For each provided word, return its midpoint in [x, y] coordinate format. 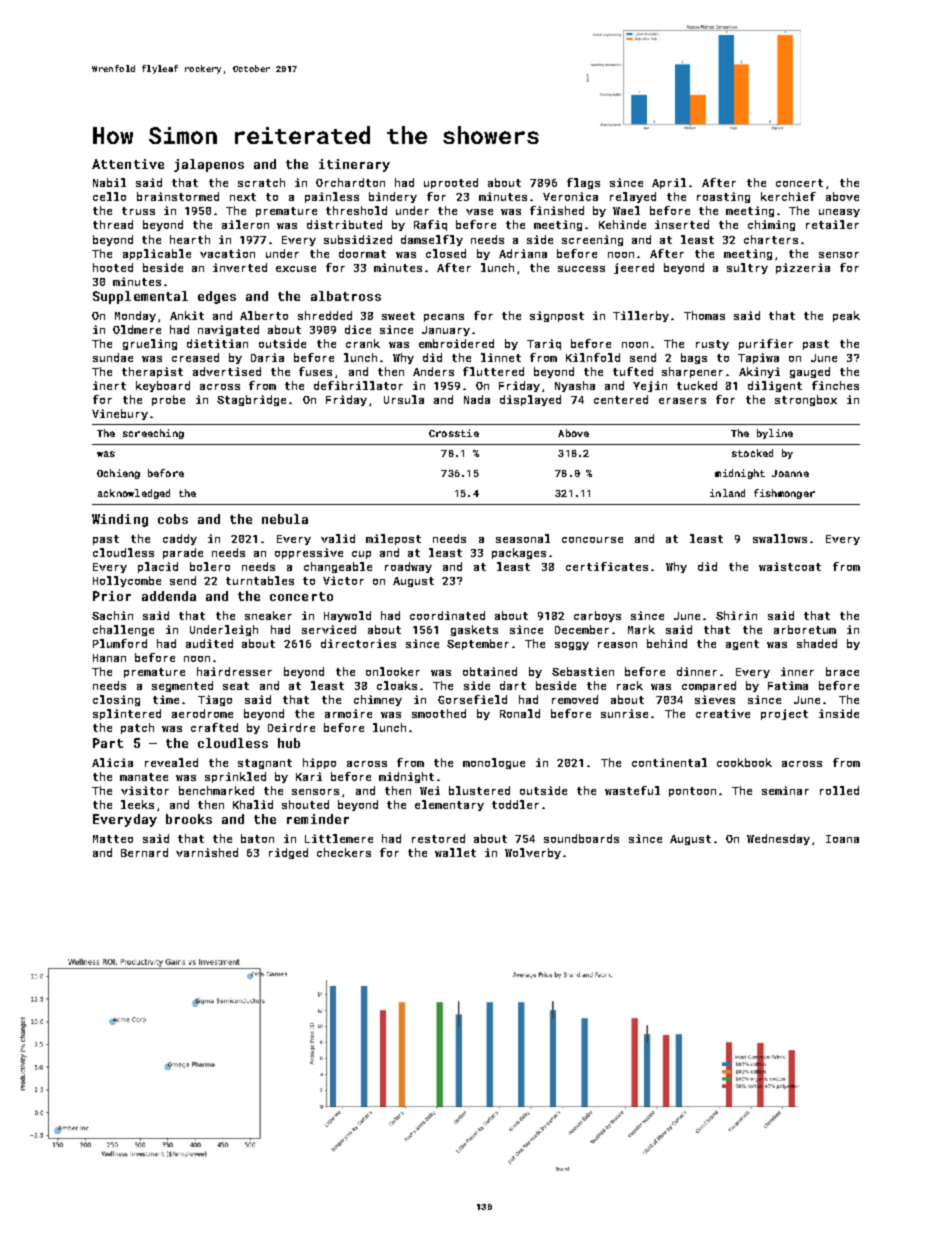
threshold [356, 210]
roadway [408, 567]
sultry [747, 268]
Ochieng [118, 474]
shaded [817, 643]
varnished [207, 852]
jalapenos [209, 165]
